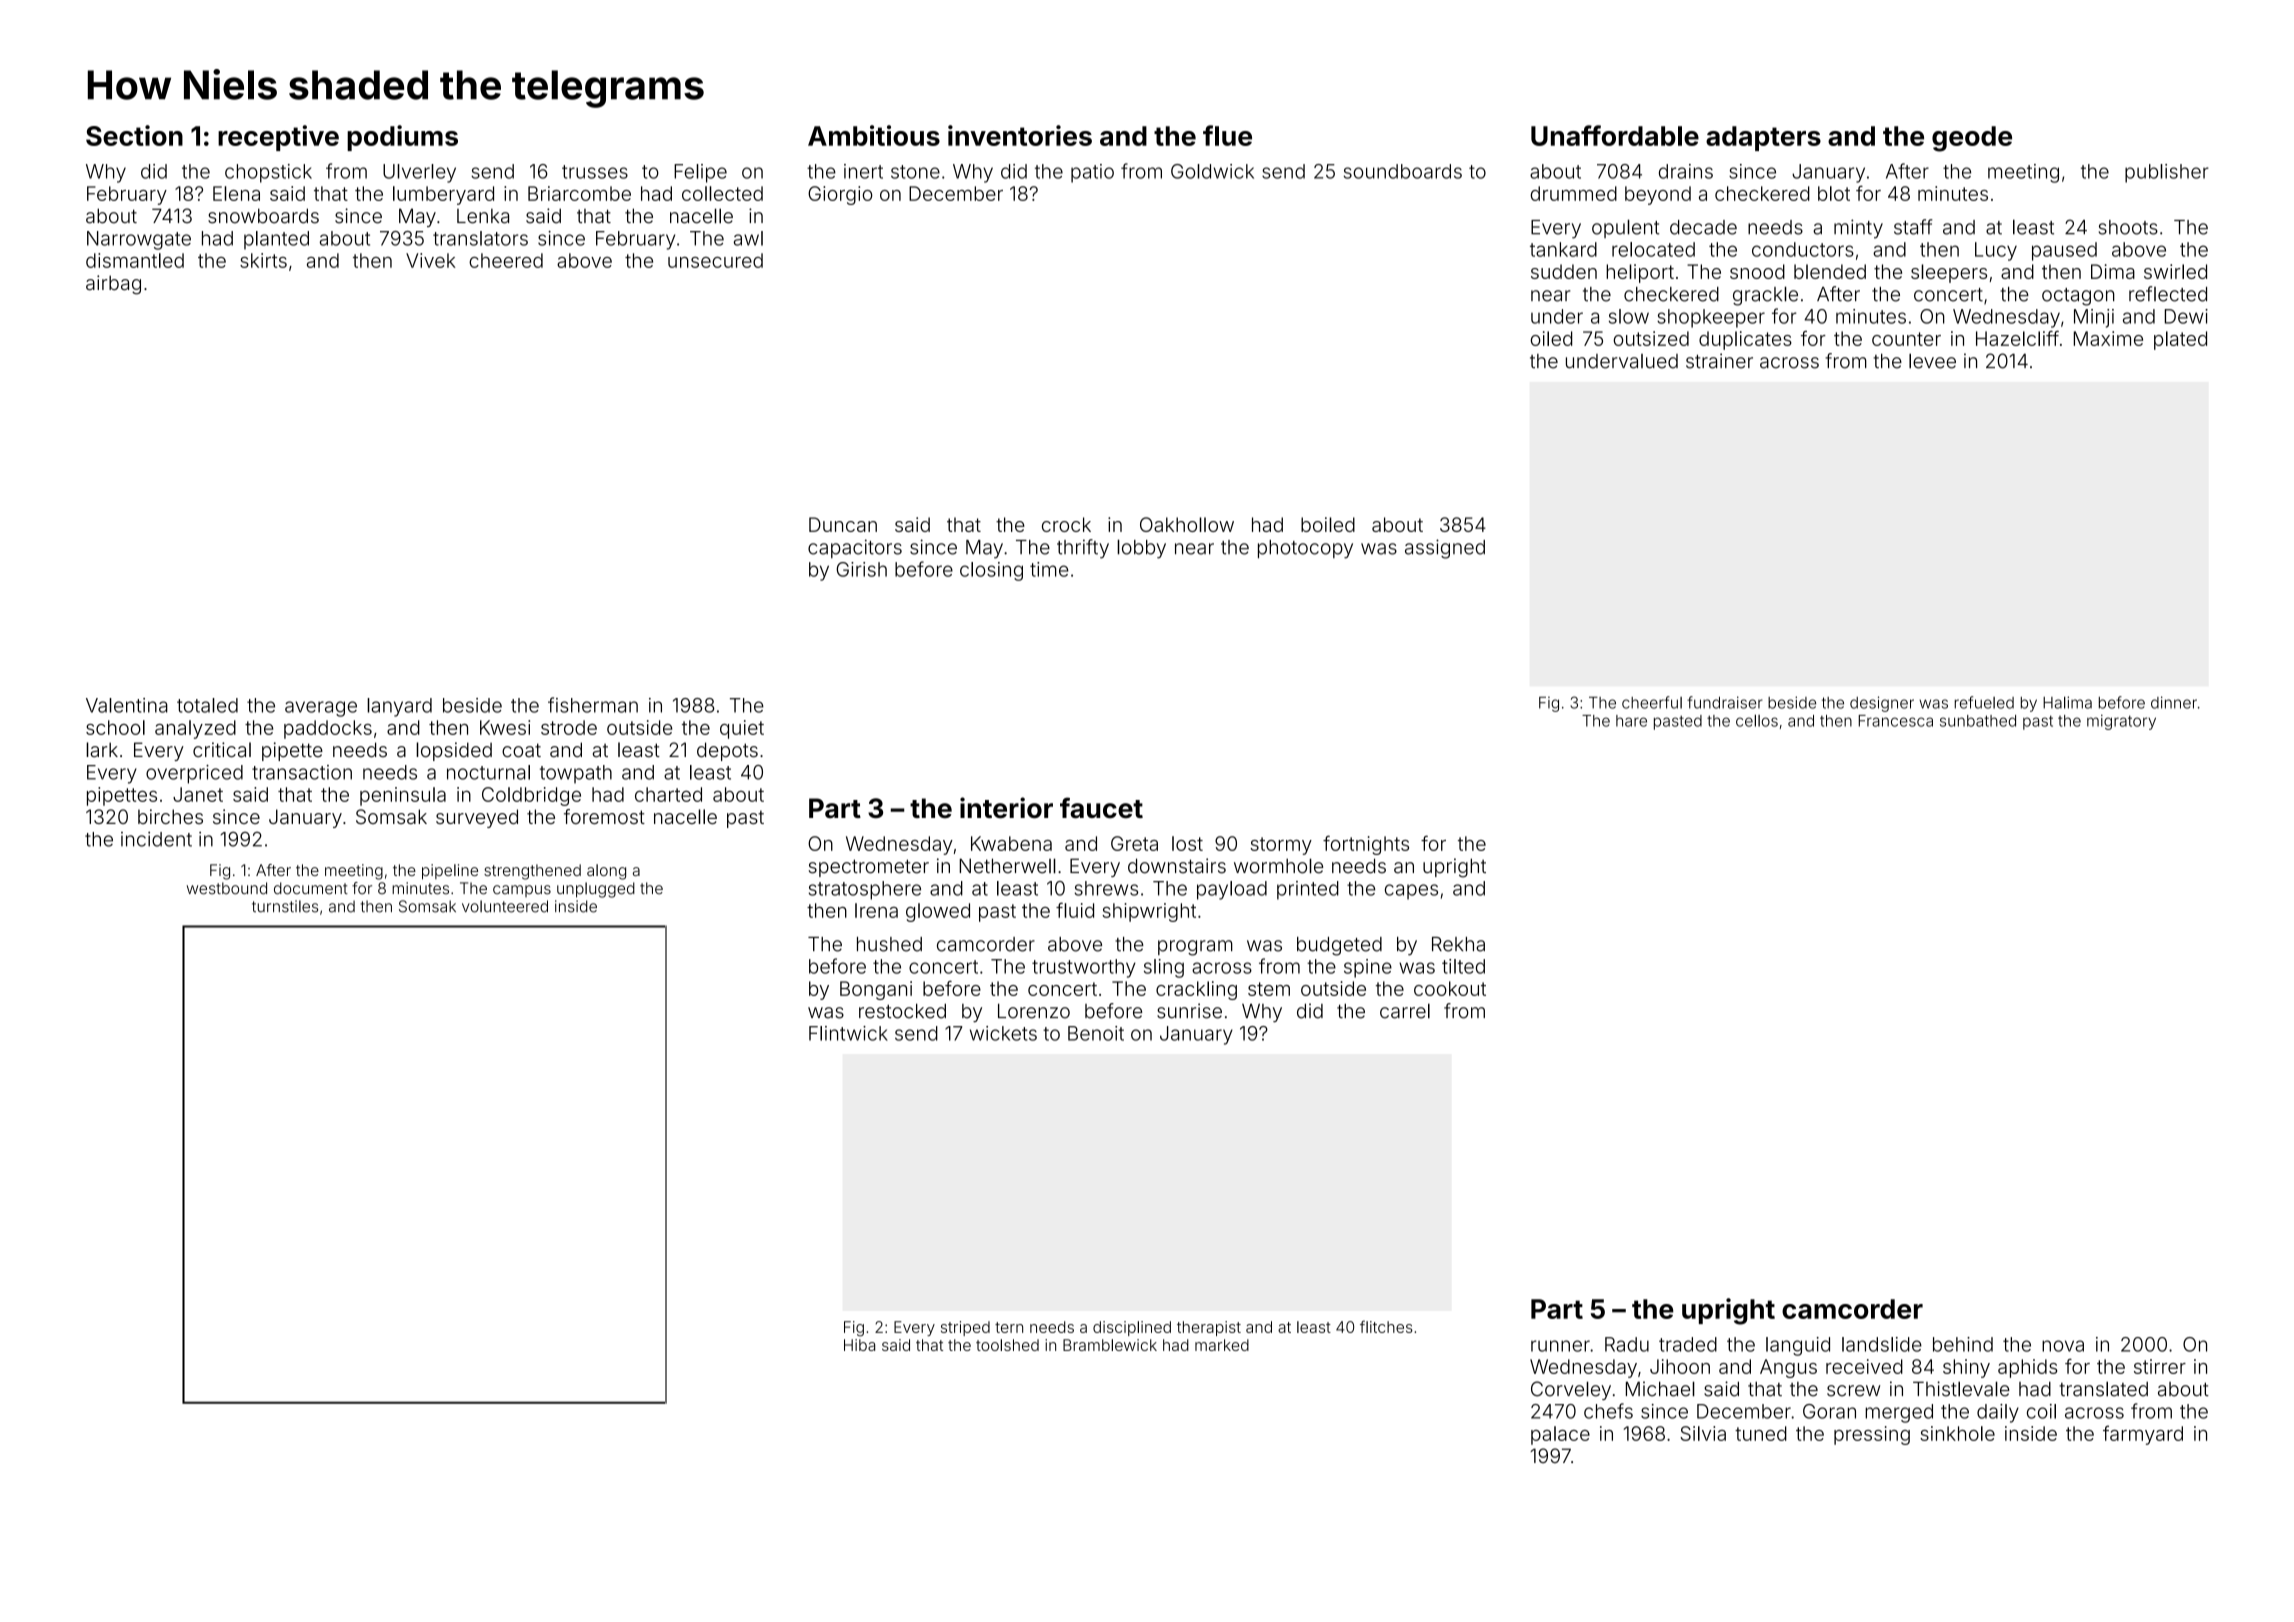  Describe the element at coordinates (2174, 702) in the document. I see `dinner` at that location.
